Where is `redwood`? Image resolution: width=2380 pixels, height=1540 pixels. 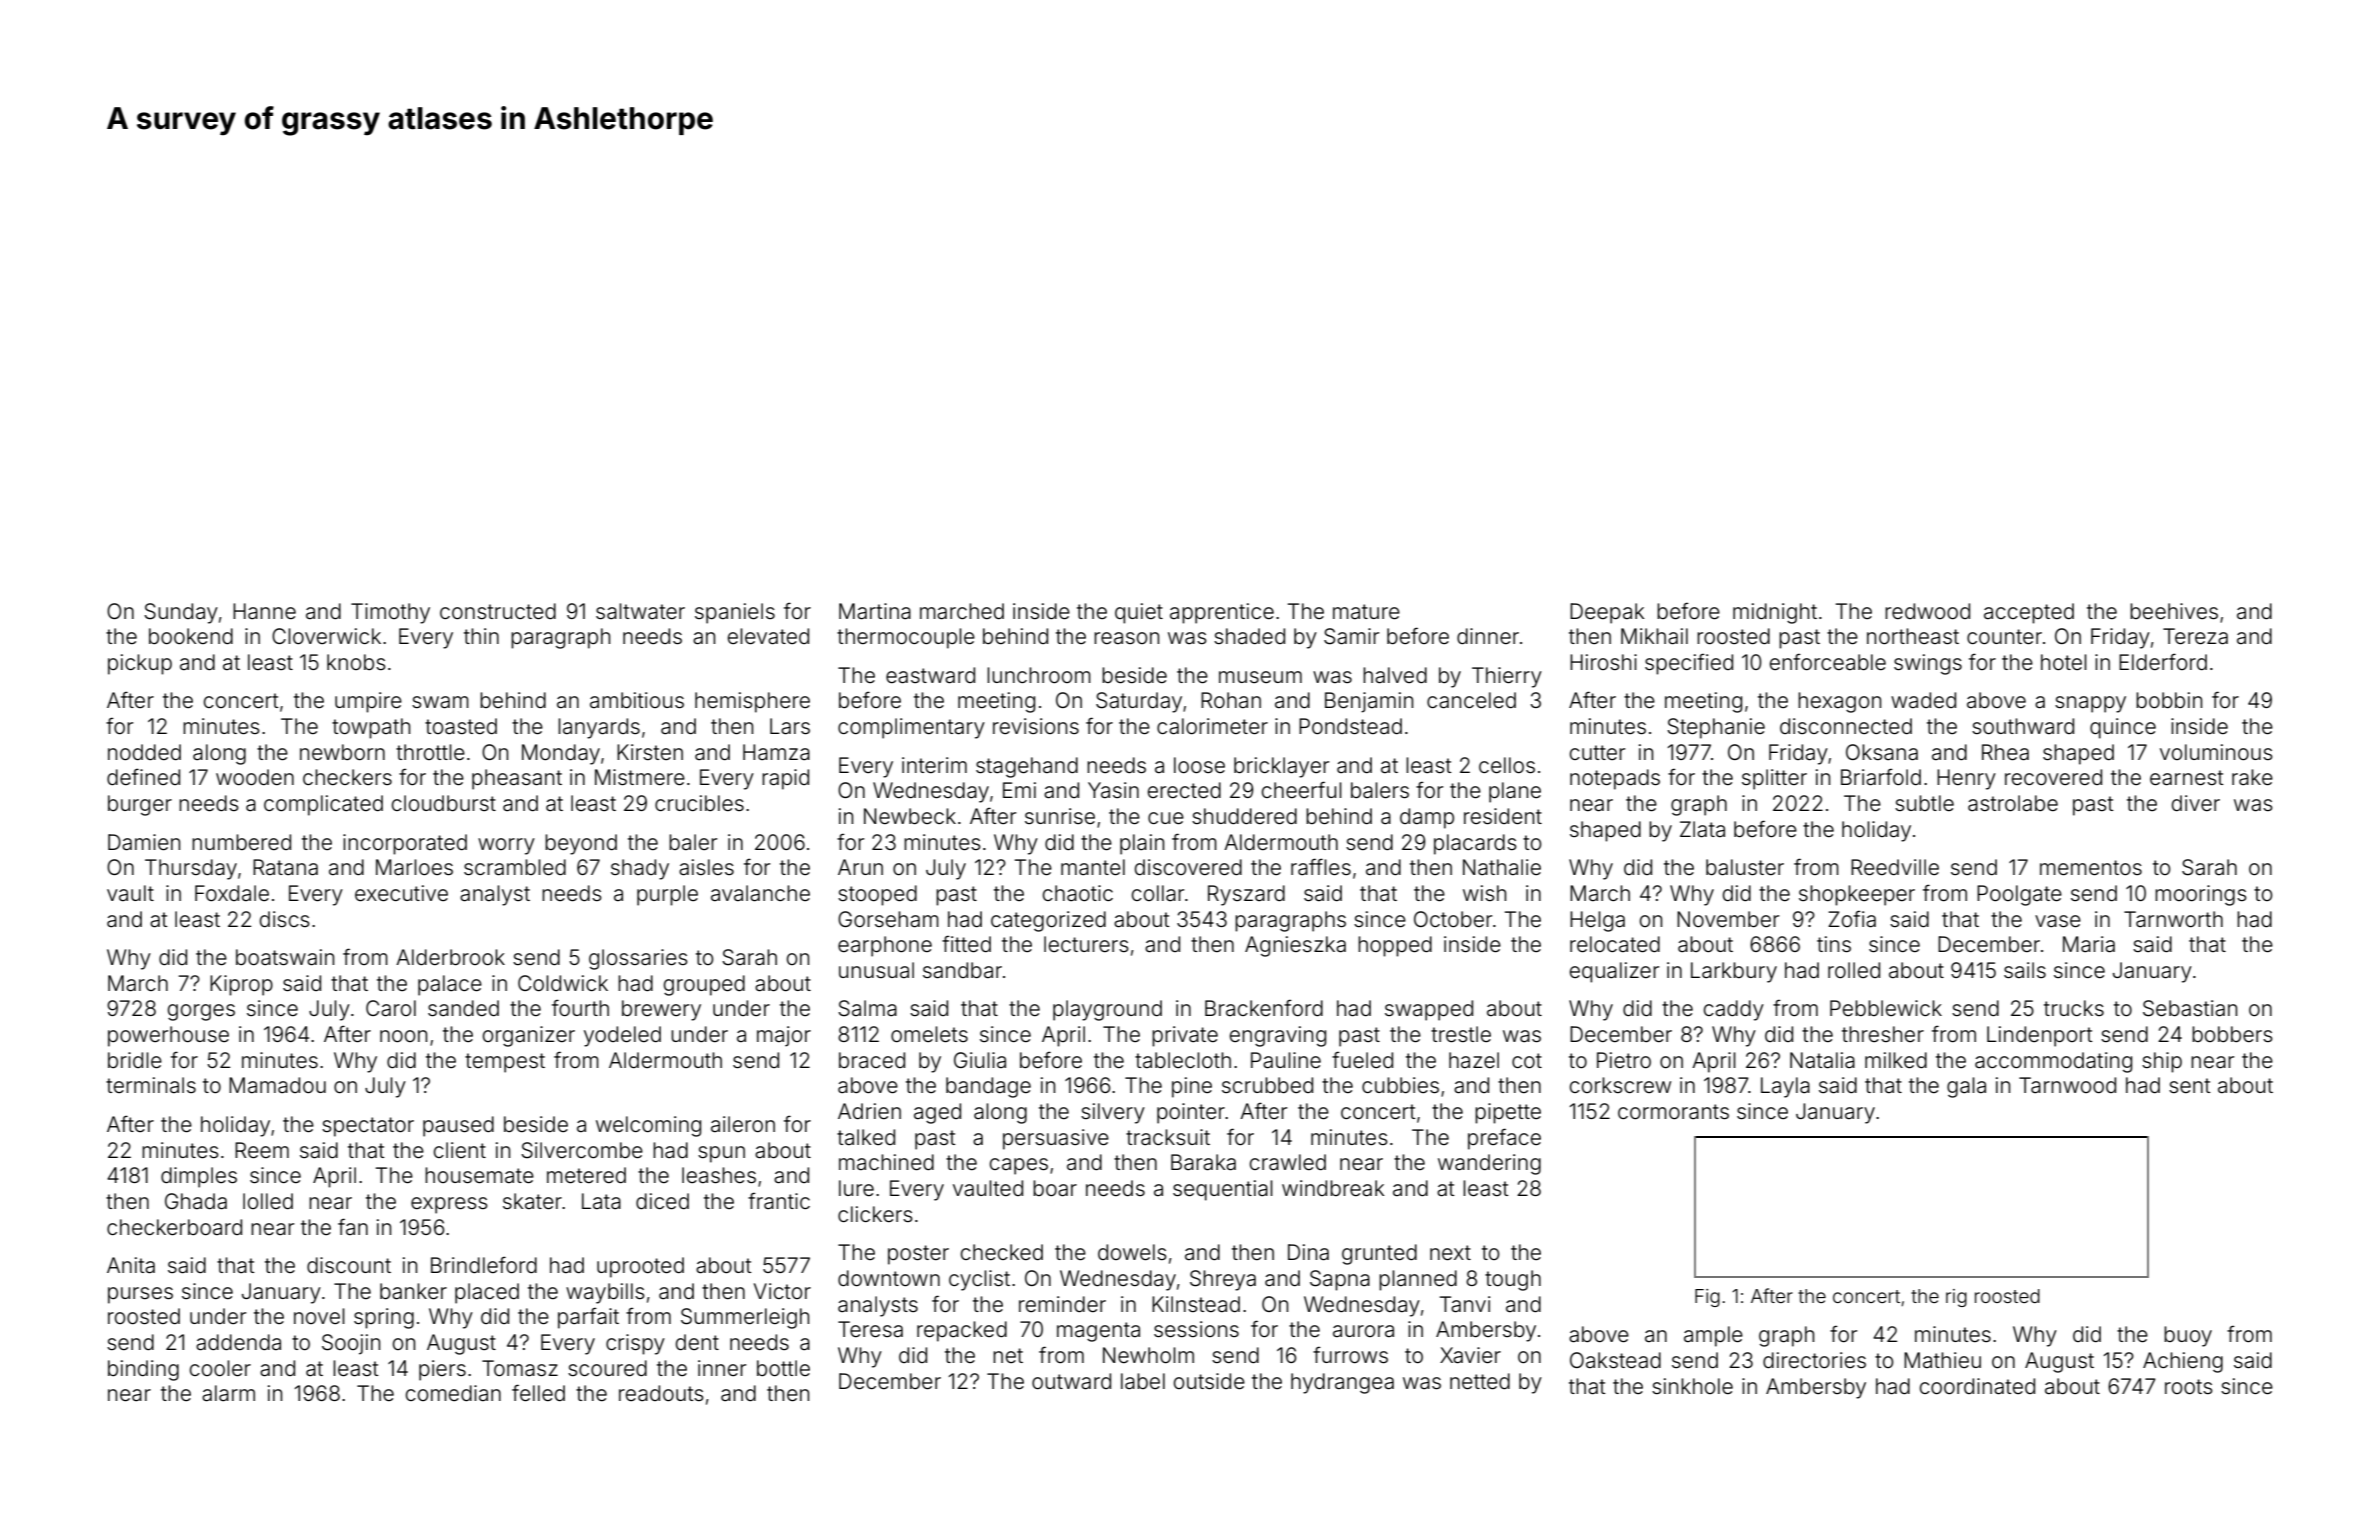 redwood is located at coordinates (1927, 611).
